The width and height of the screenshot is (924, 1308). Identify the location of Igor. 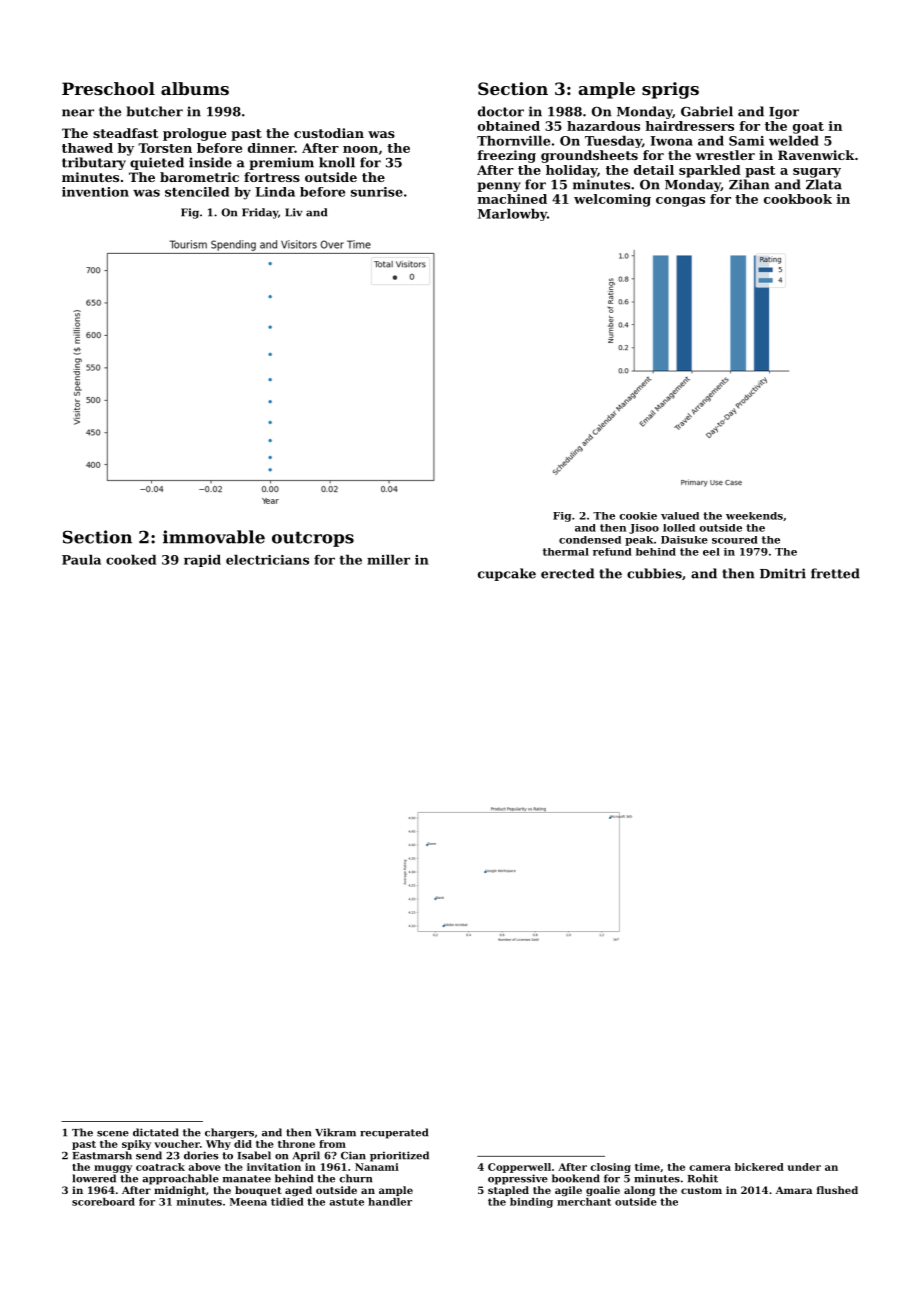
(784, 113).
